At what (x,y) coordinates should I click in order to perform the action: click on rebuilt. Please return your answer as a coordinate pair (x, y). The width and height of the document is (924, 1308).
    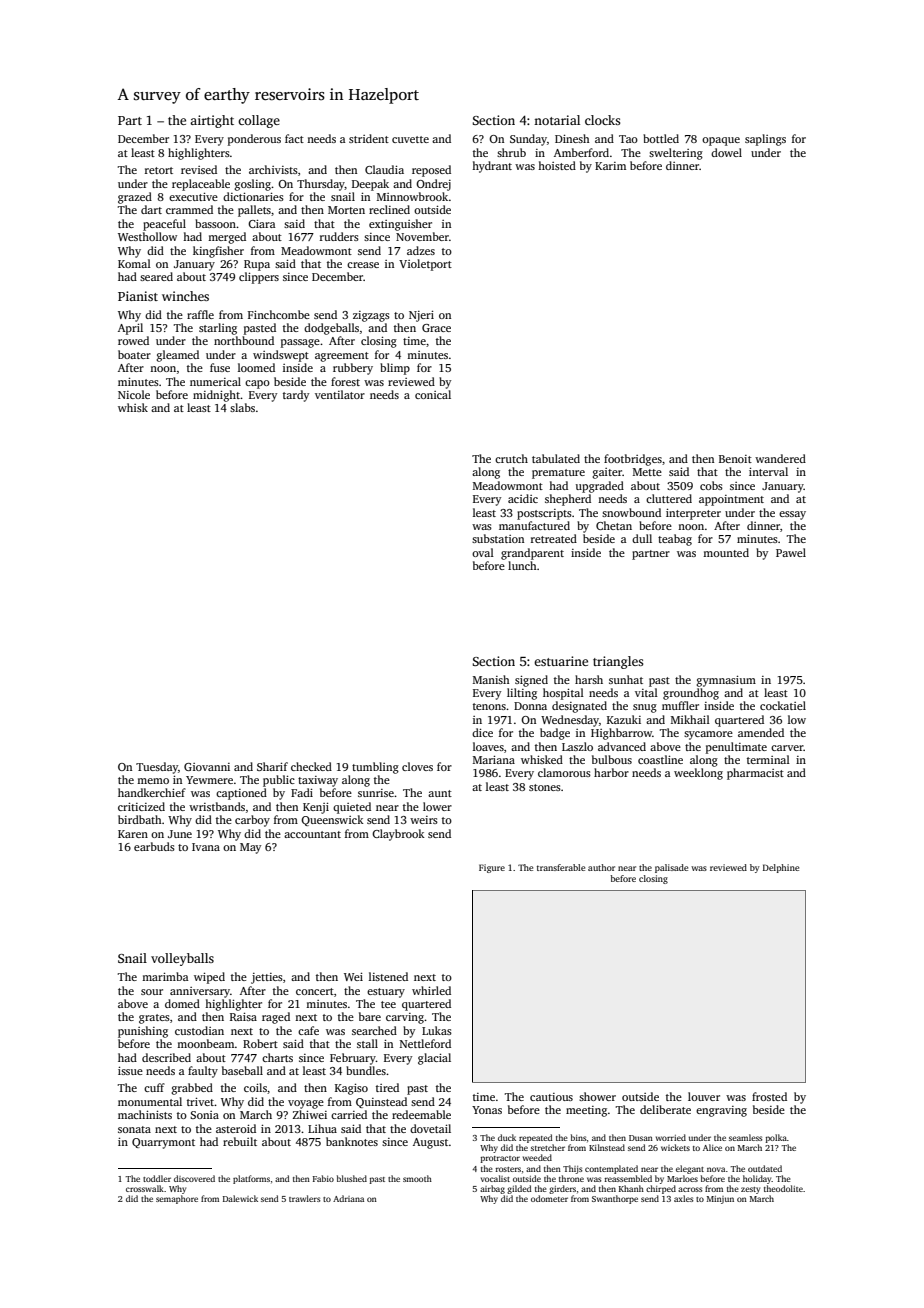
    Looking at the image, I should click on (240, 1141).
